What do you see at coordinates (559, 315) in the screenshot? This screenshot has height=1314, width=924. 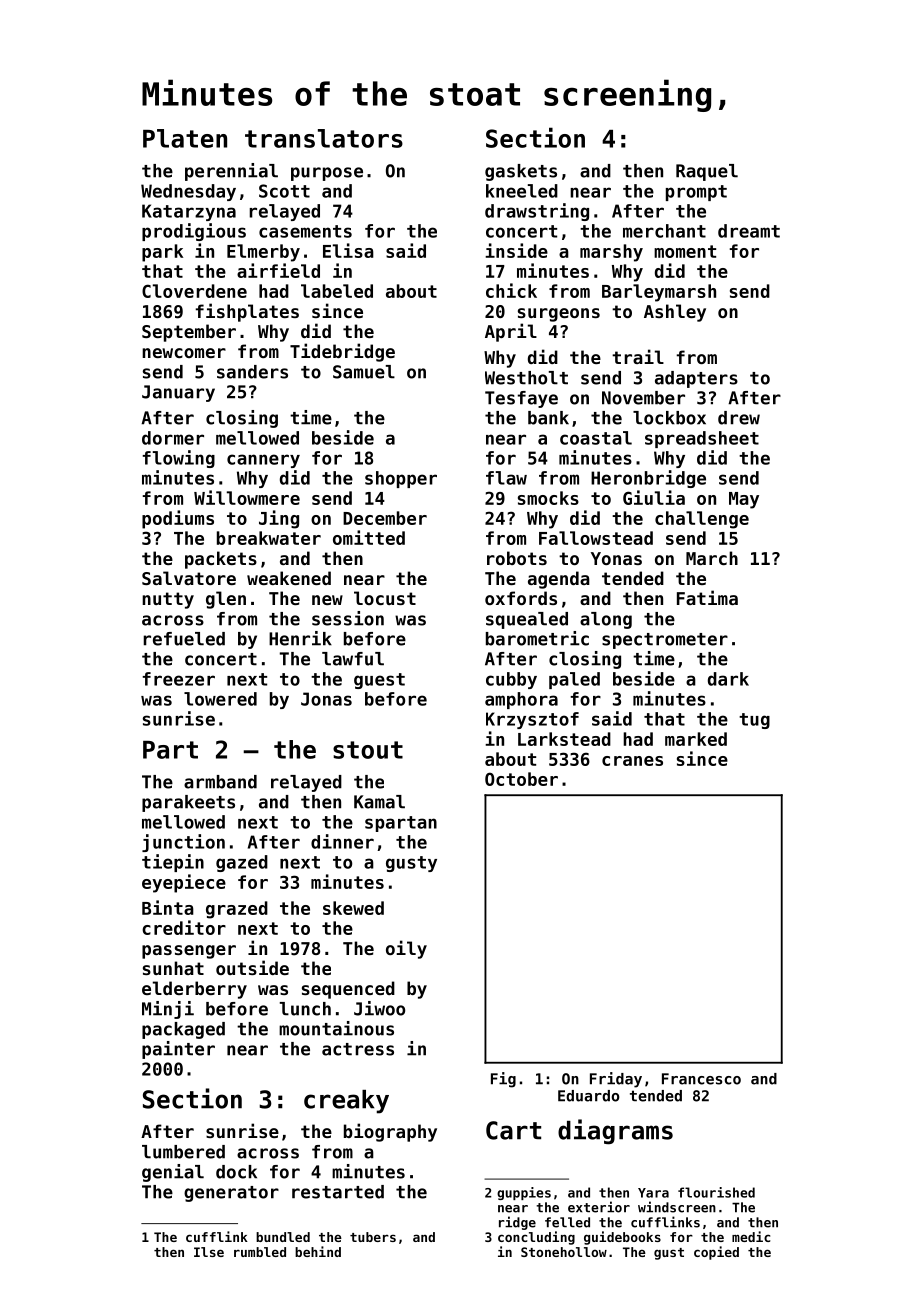 I see `surgeons` at bounding box center [559, 315].
